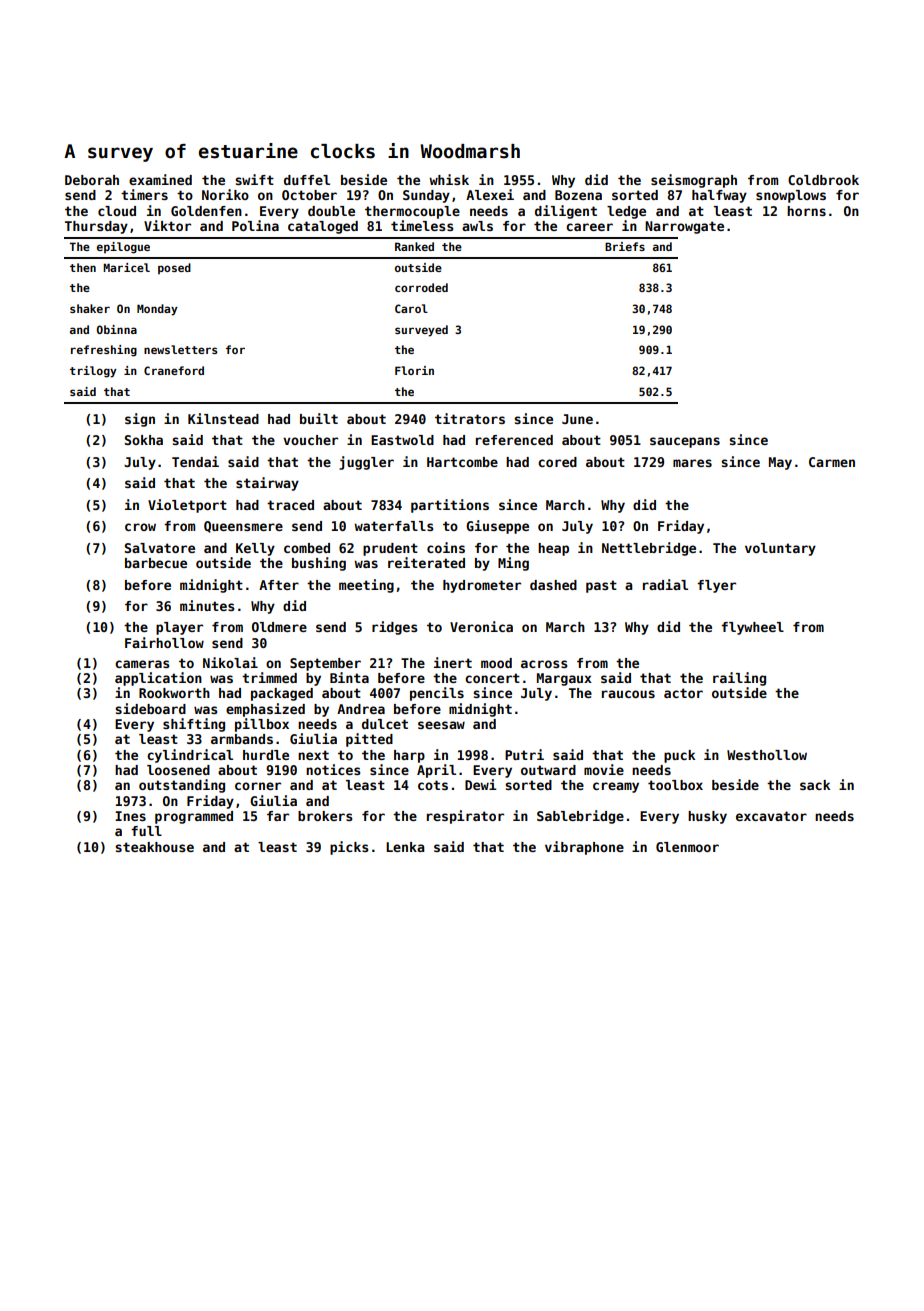 The image size is (924, 1311). I want to click on seismograph, so click(694, 181).
